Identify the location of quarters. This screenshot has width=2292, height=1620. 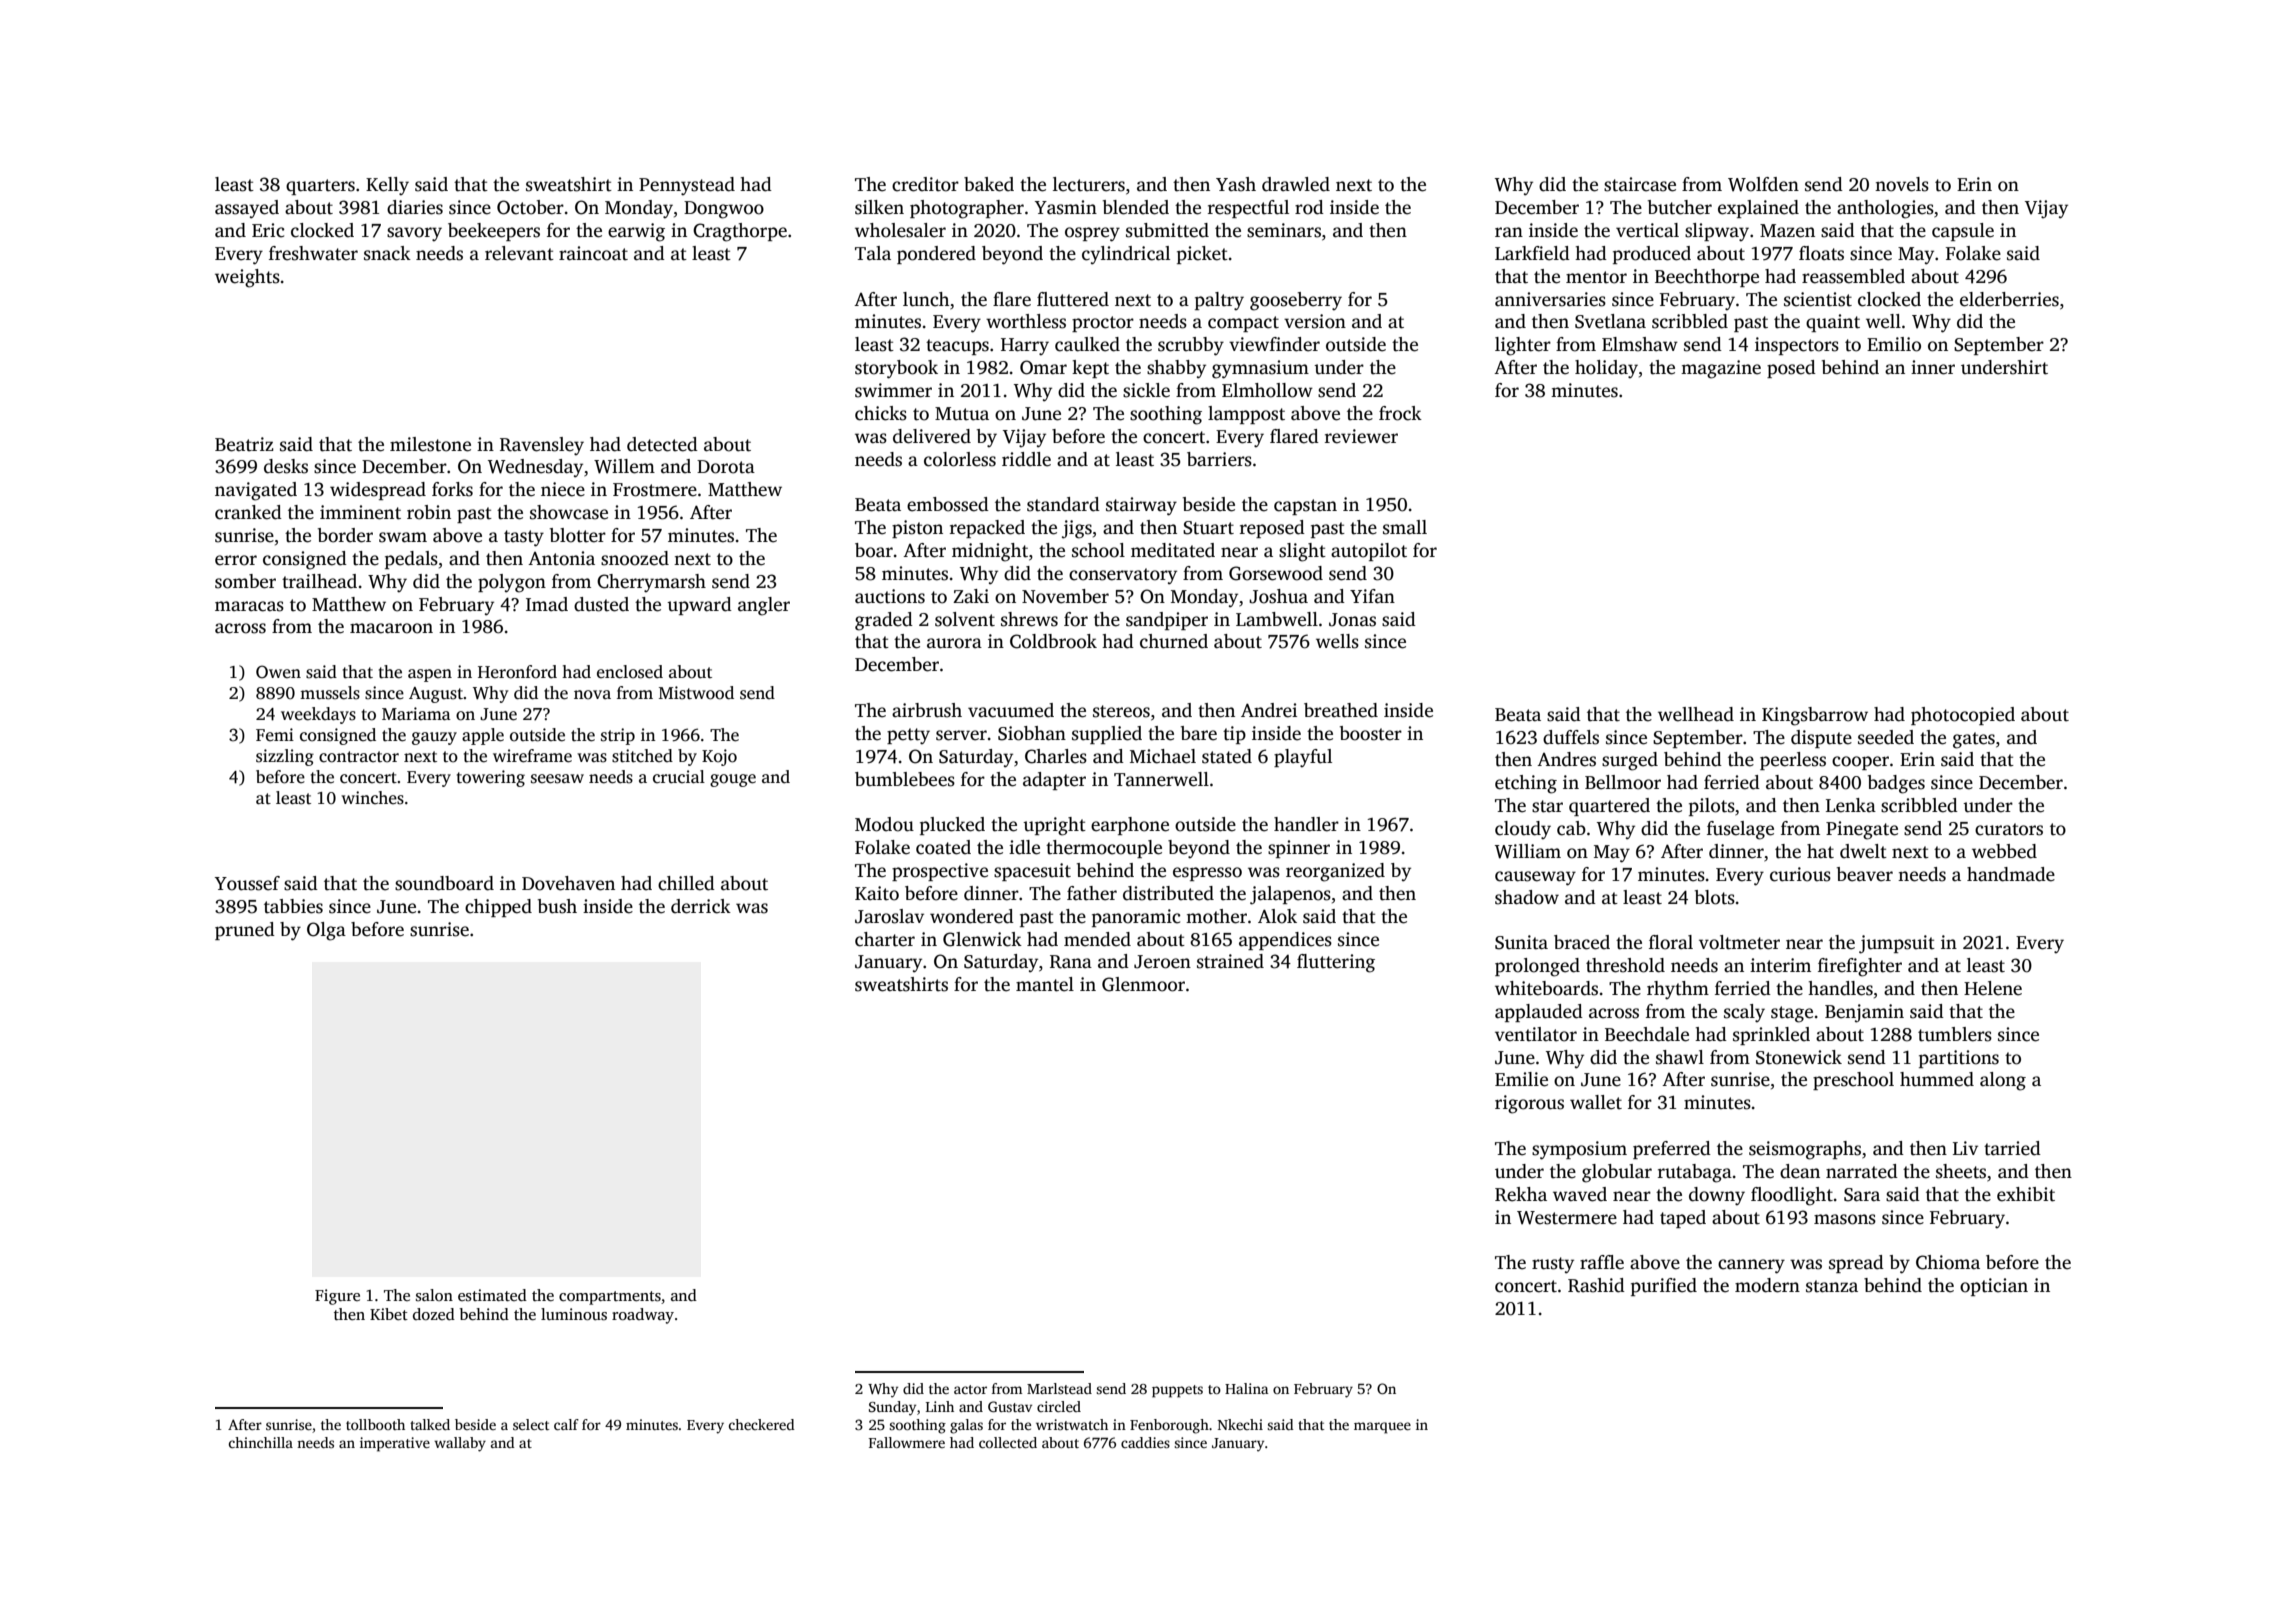
(320, 187).
